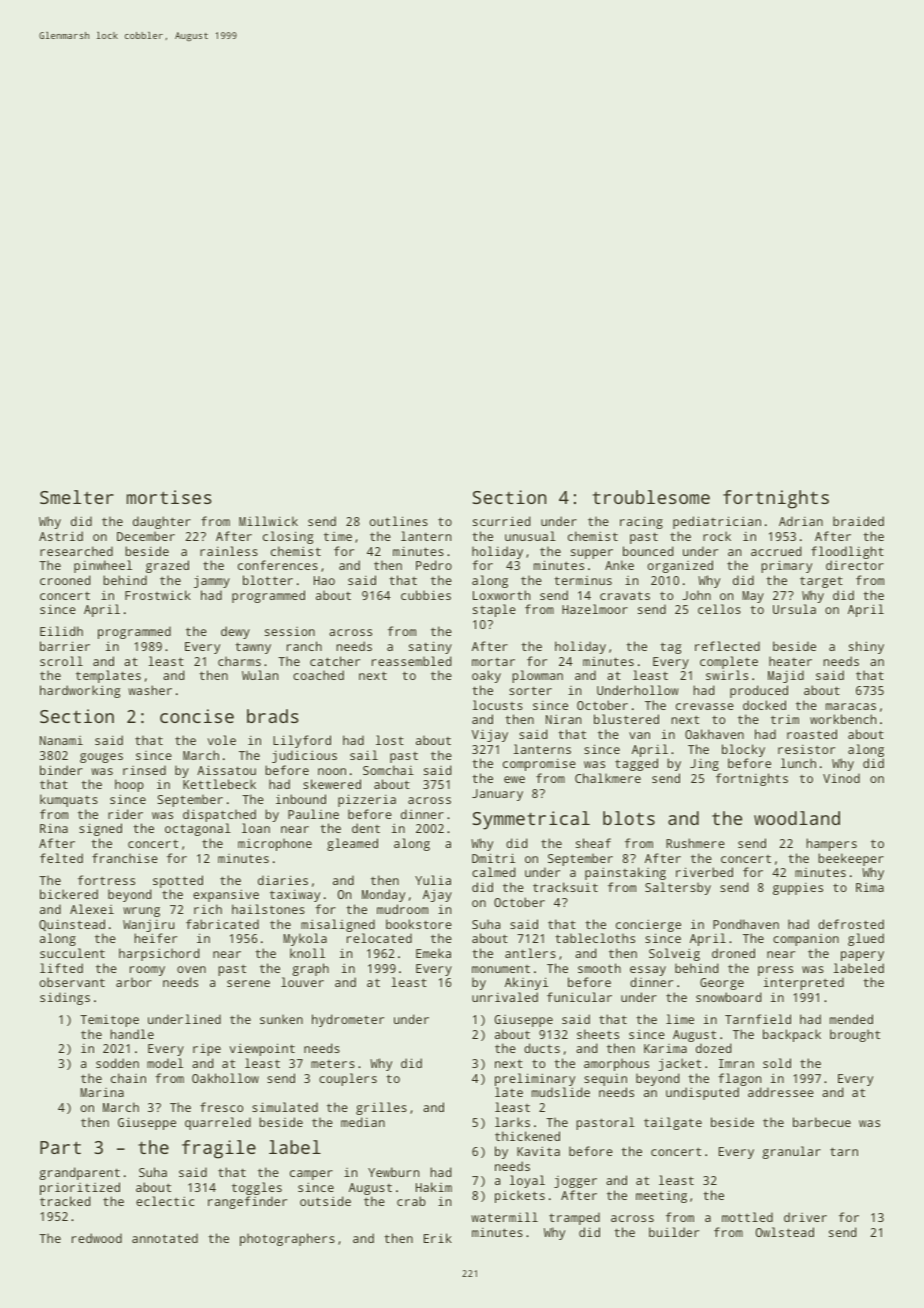  I want to click on roasted, so click(812, 734).
